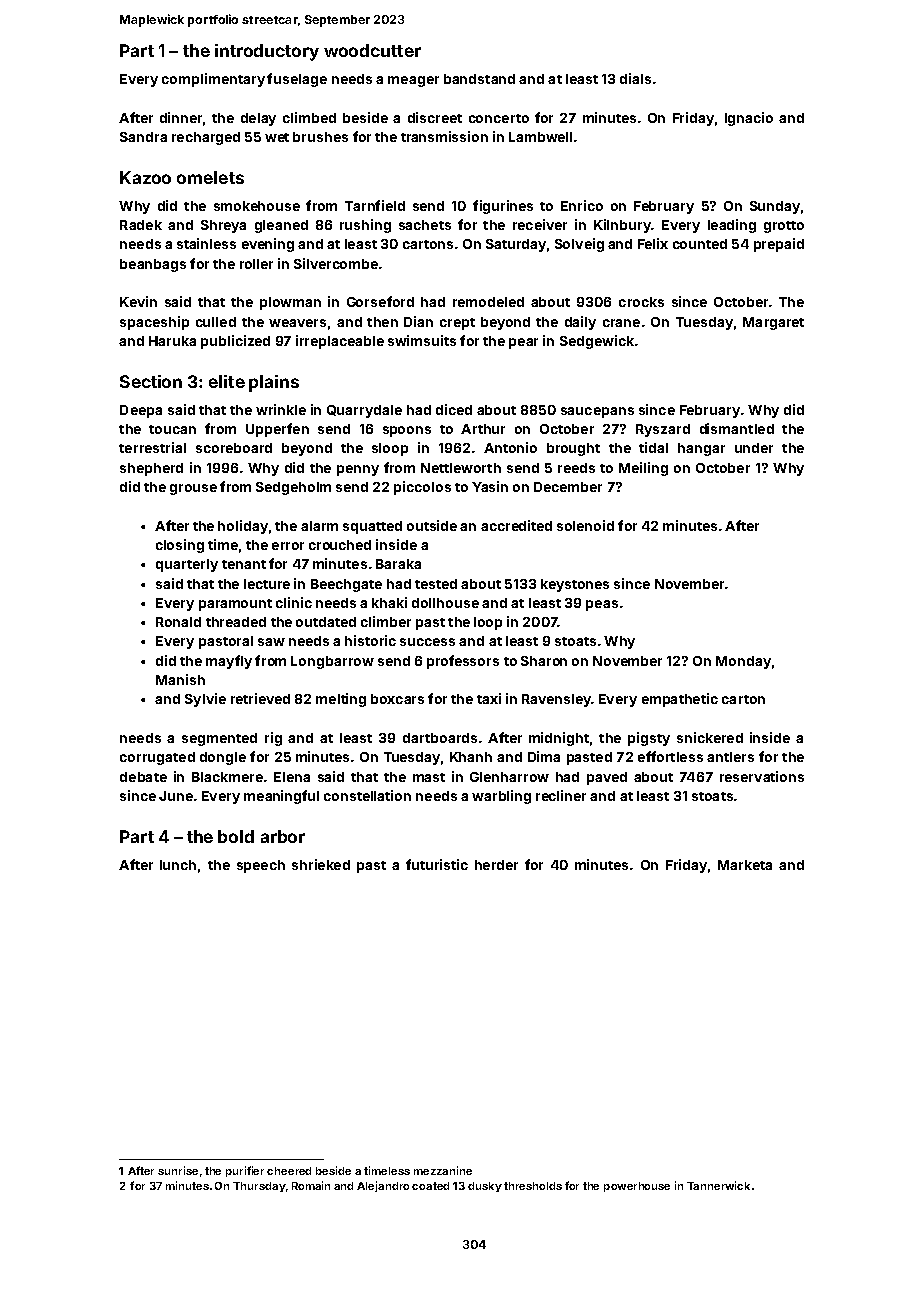  What do you see at coordinates (635, 78) in the screenshot?
I see `dials` at bounding box center [635, 78].
